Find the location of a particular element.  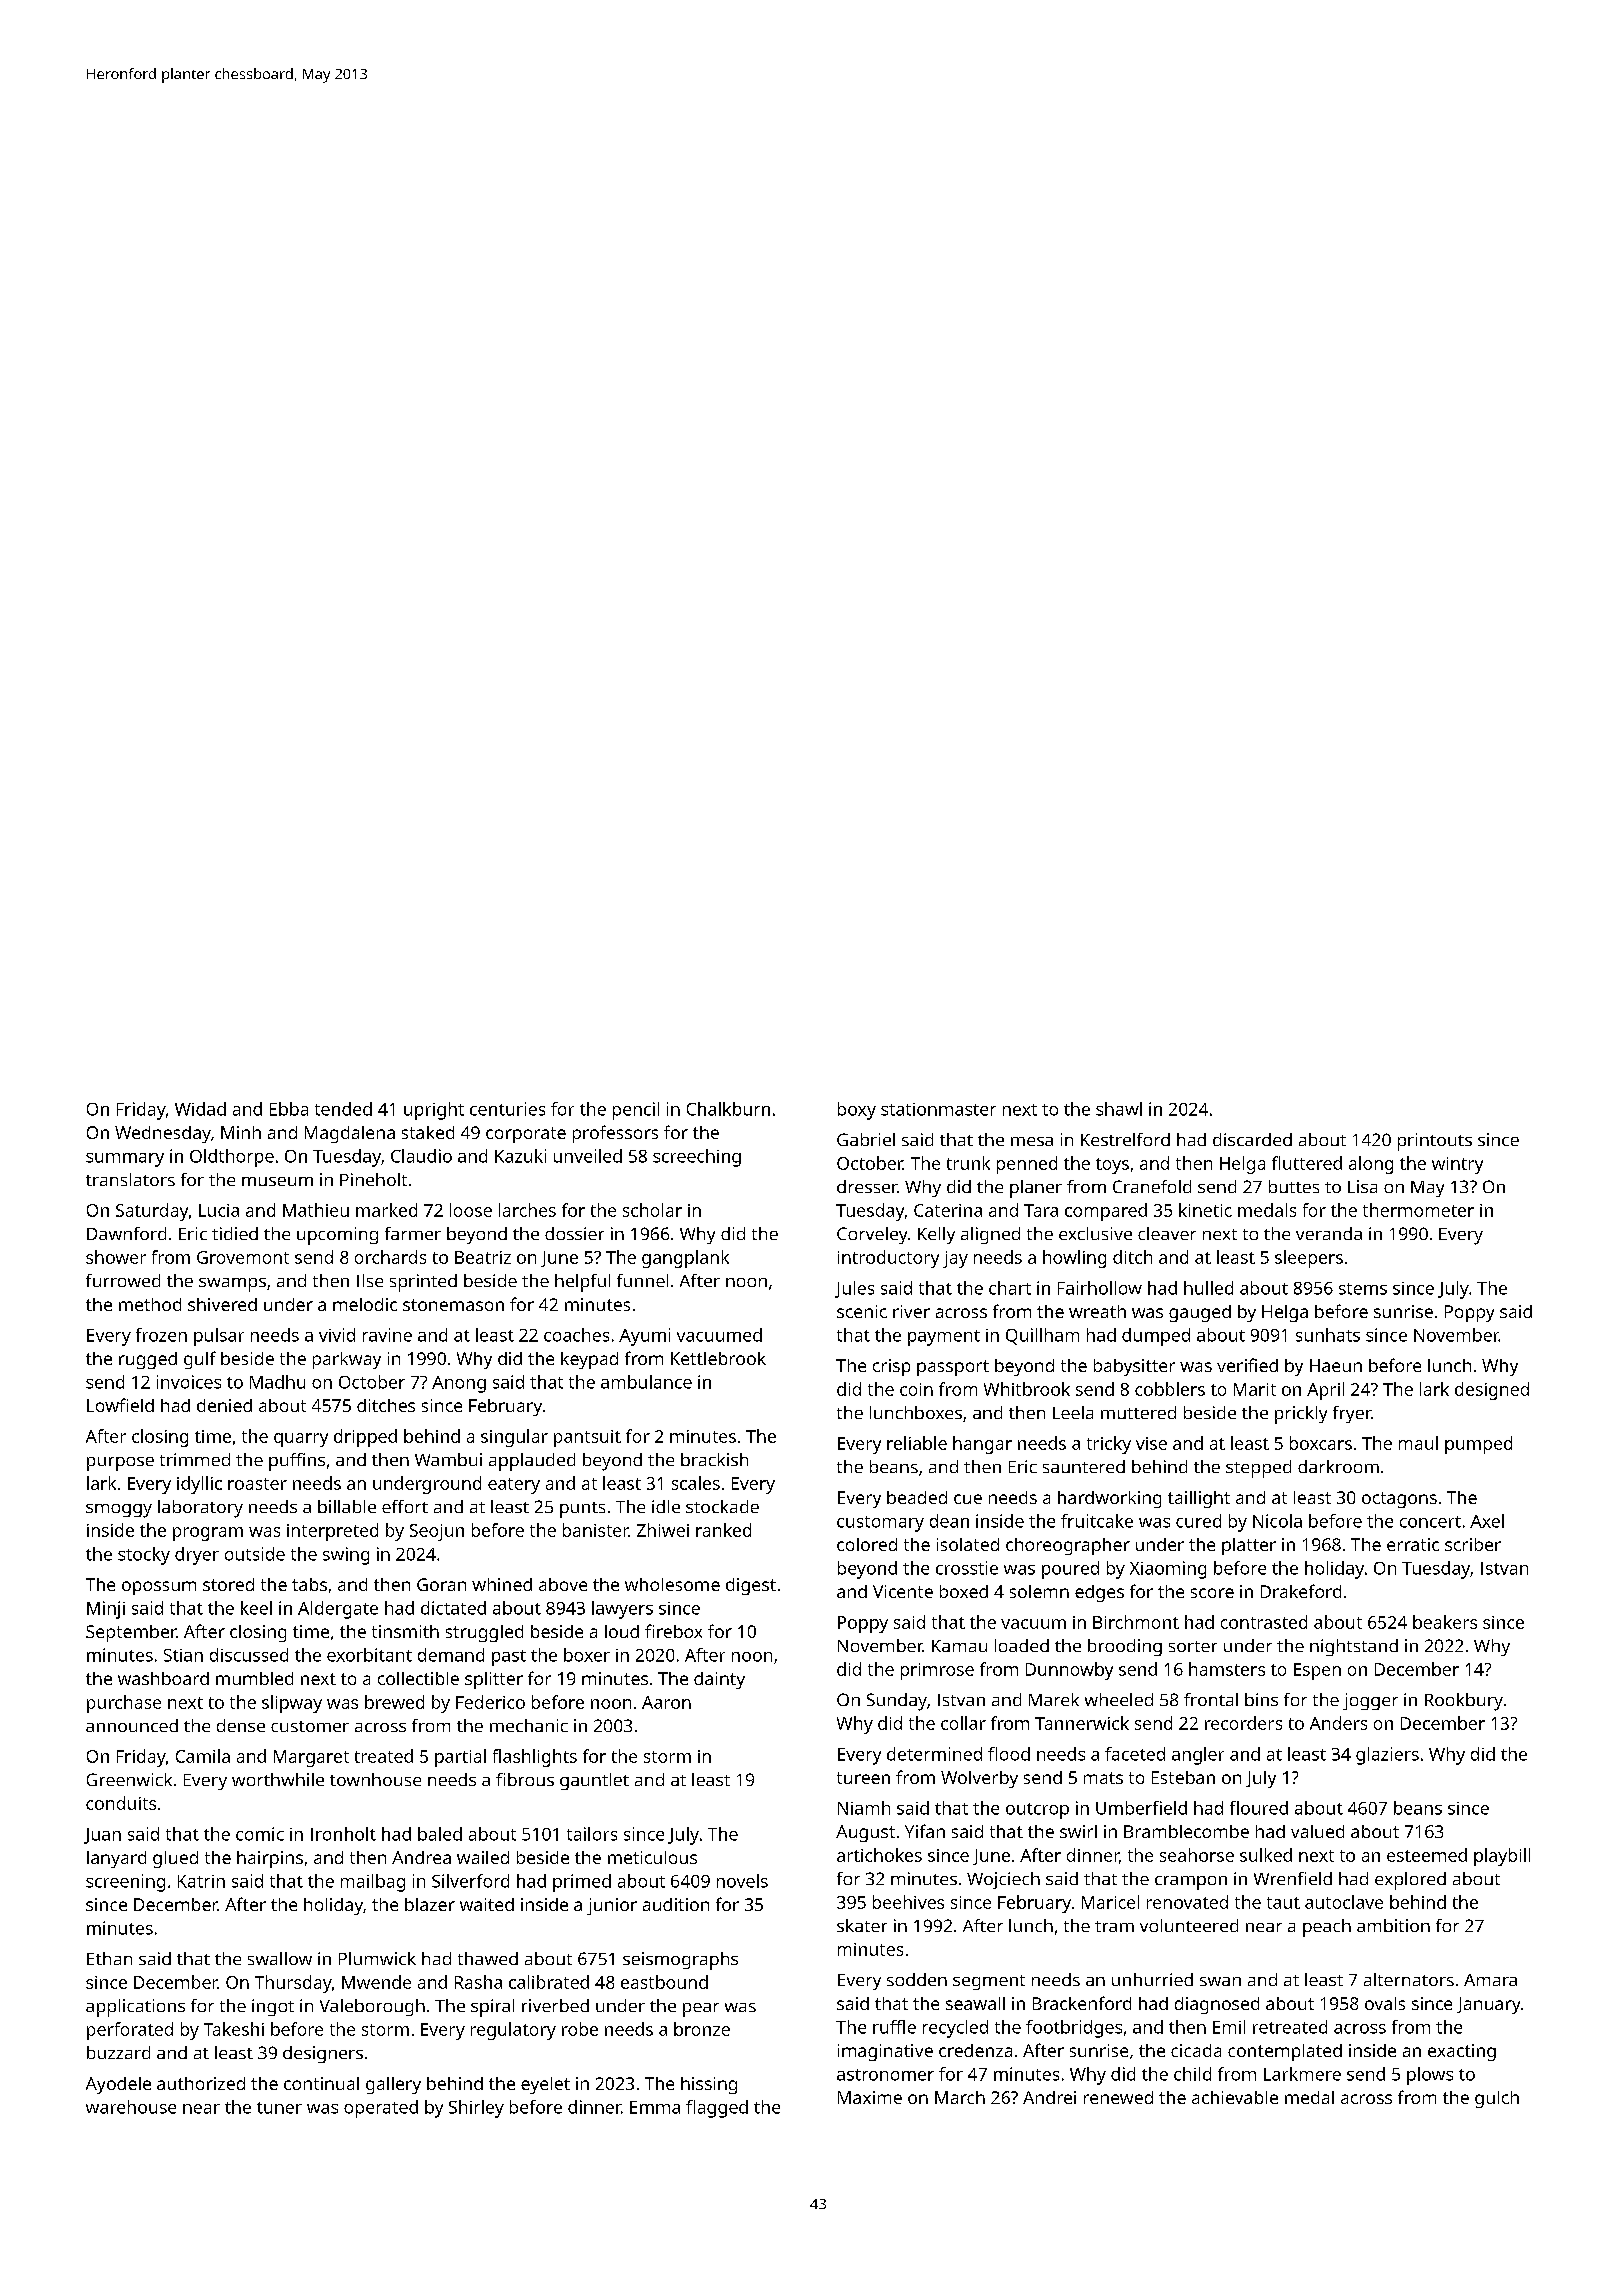

glaziers is located at coordinates (1387, 1756).
